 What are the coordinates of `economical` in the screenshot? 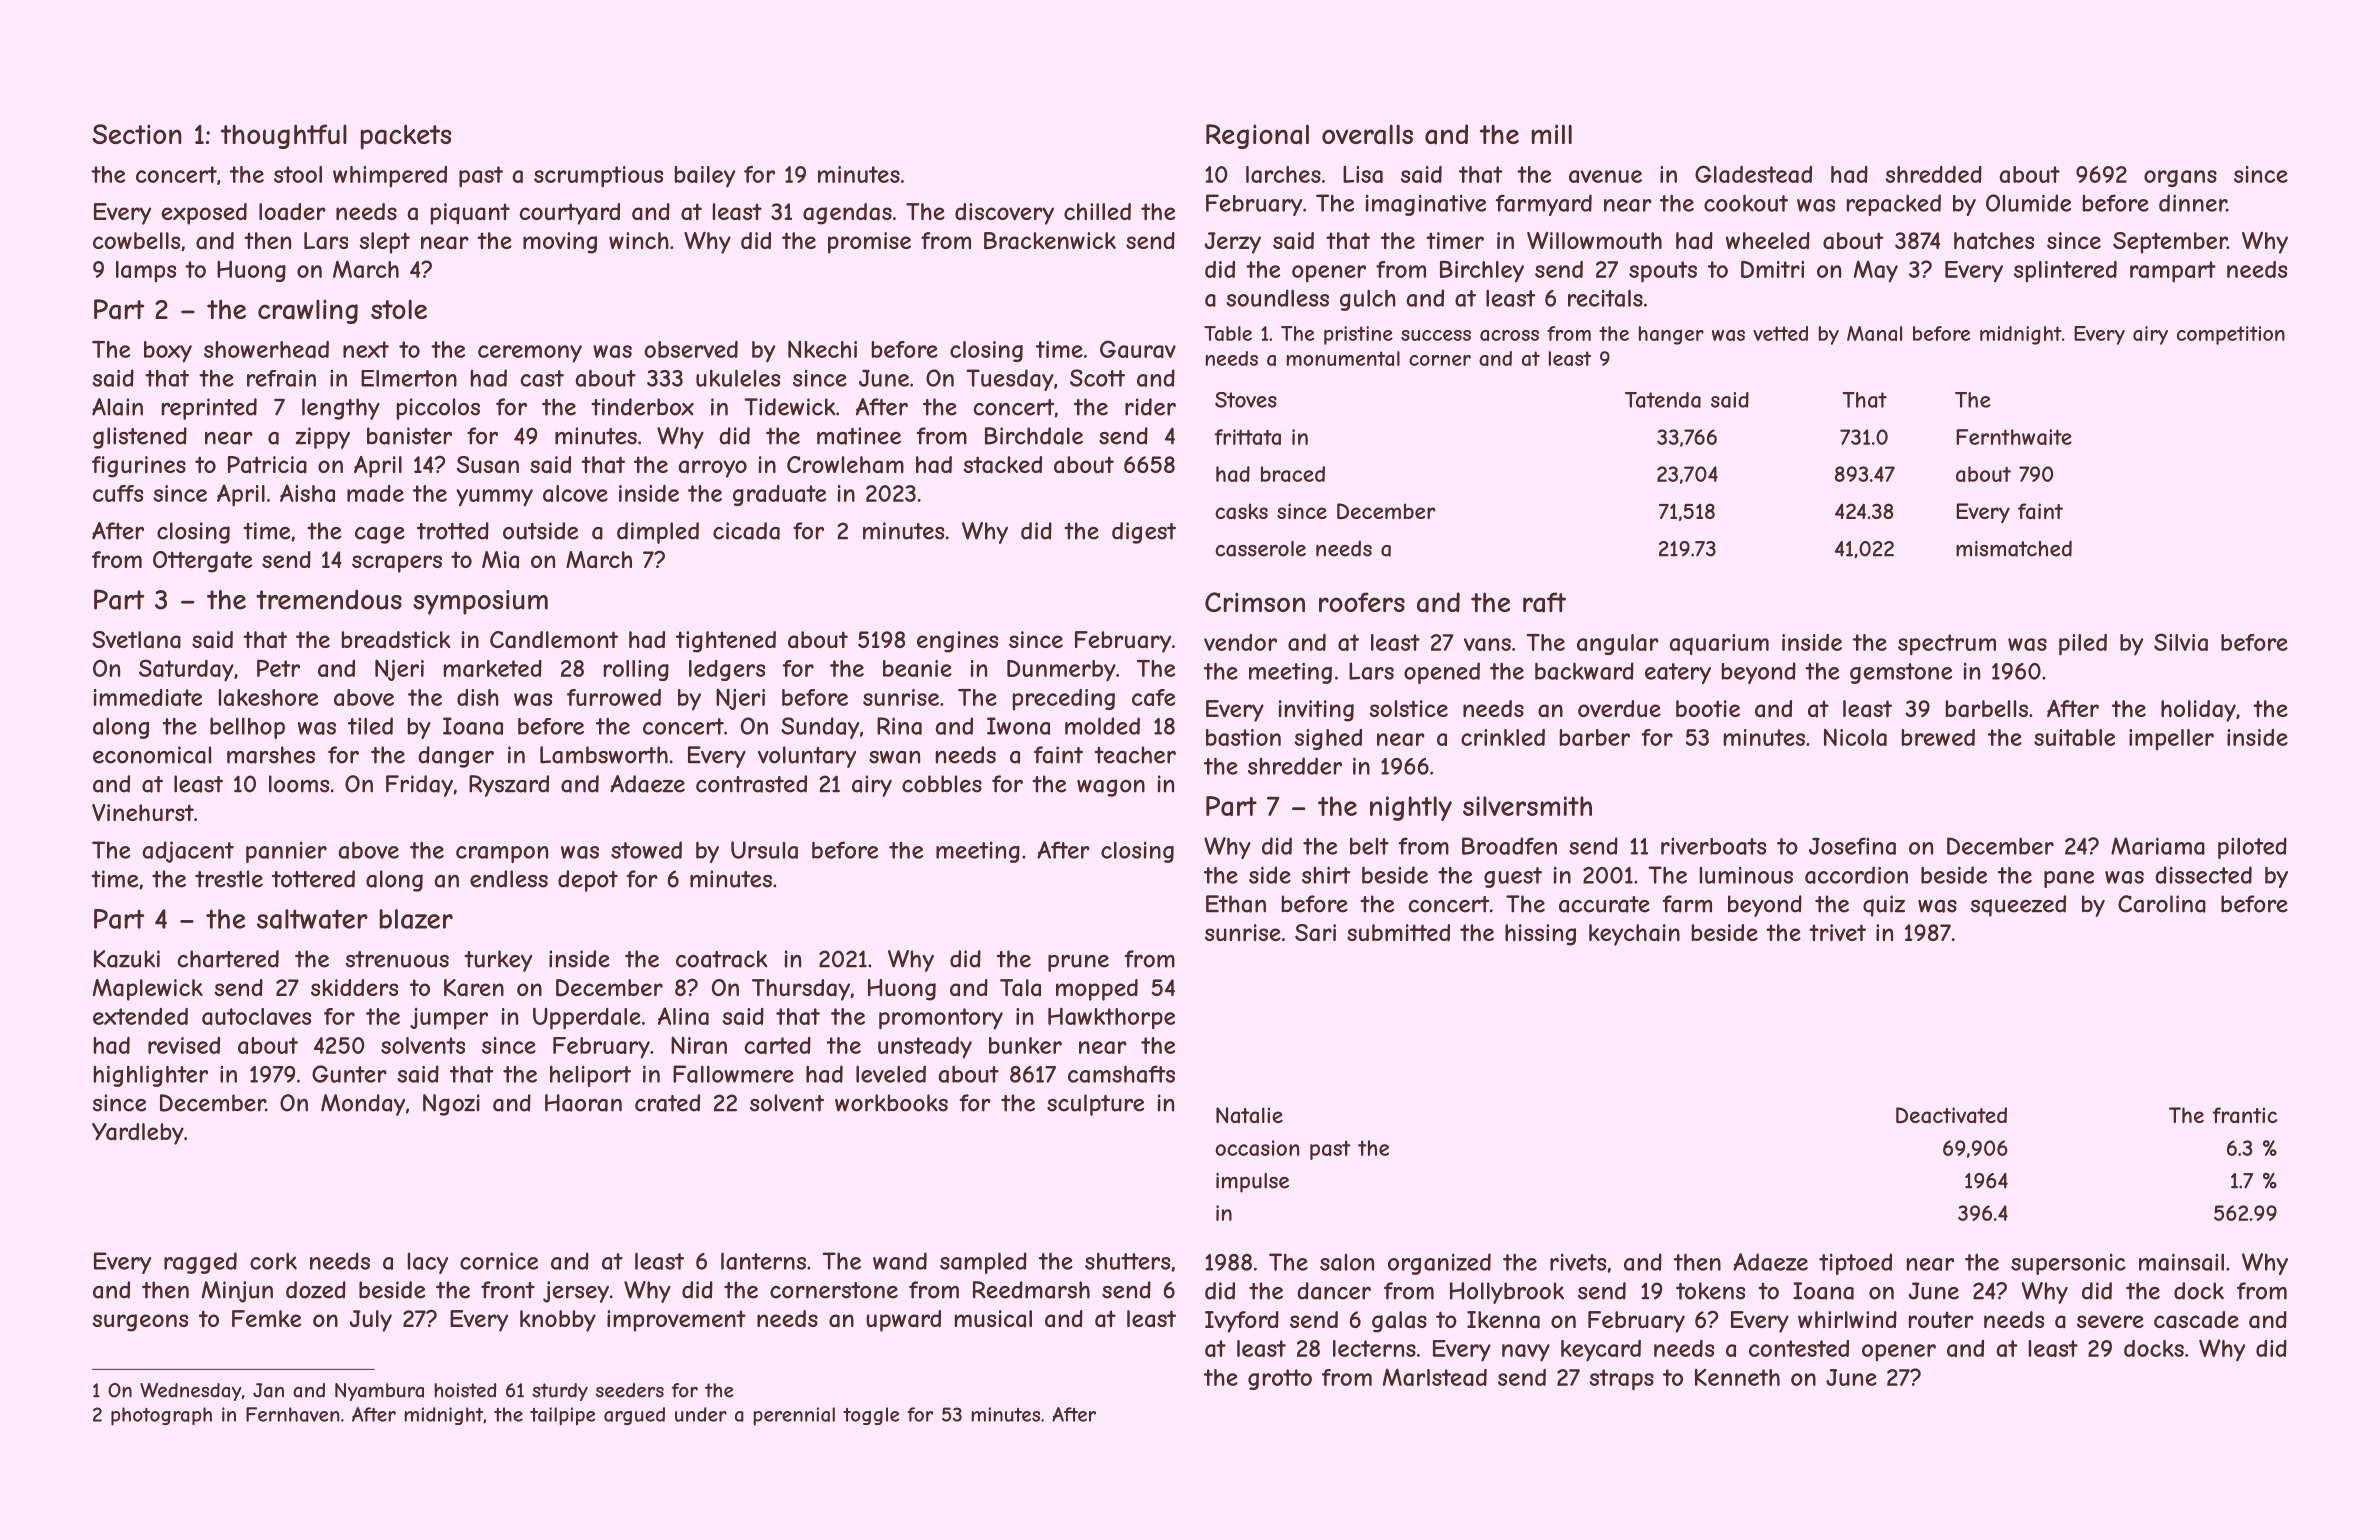 It's located at (152, 755).
